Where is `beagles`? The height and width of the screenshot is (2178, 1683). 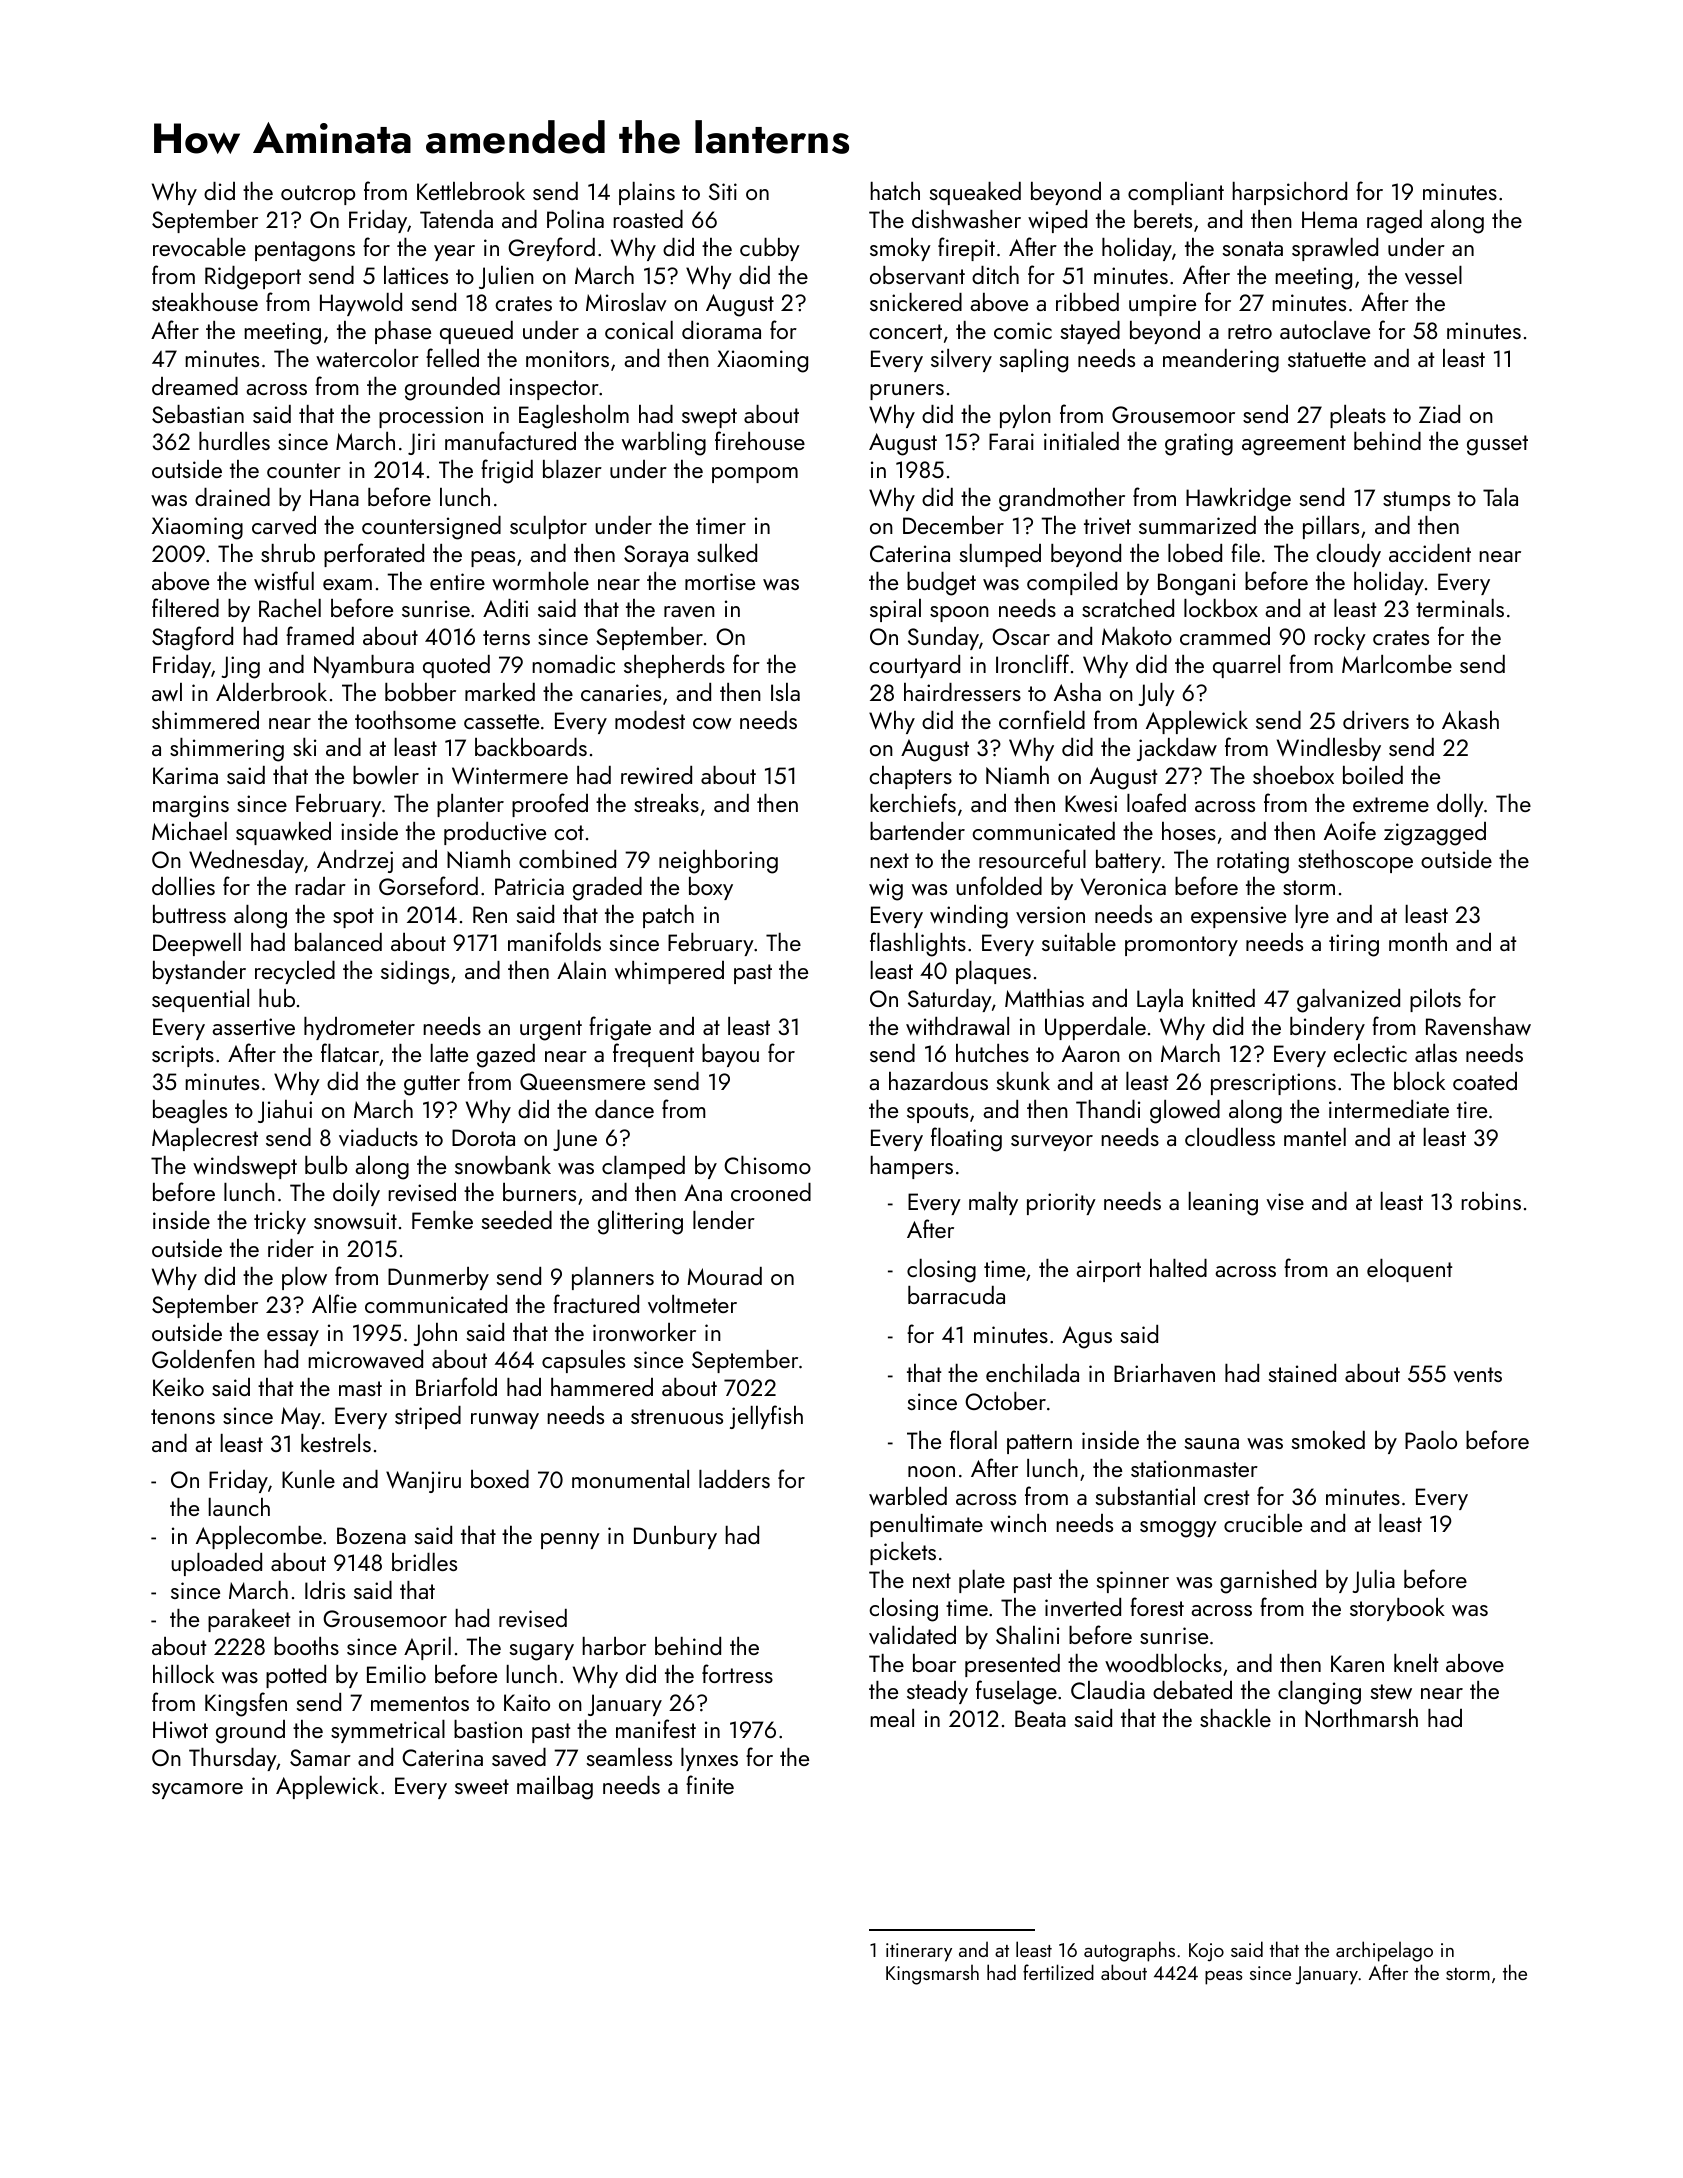 beagles is located at coordinates (190, 1112).
